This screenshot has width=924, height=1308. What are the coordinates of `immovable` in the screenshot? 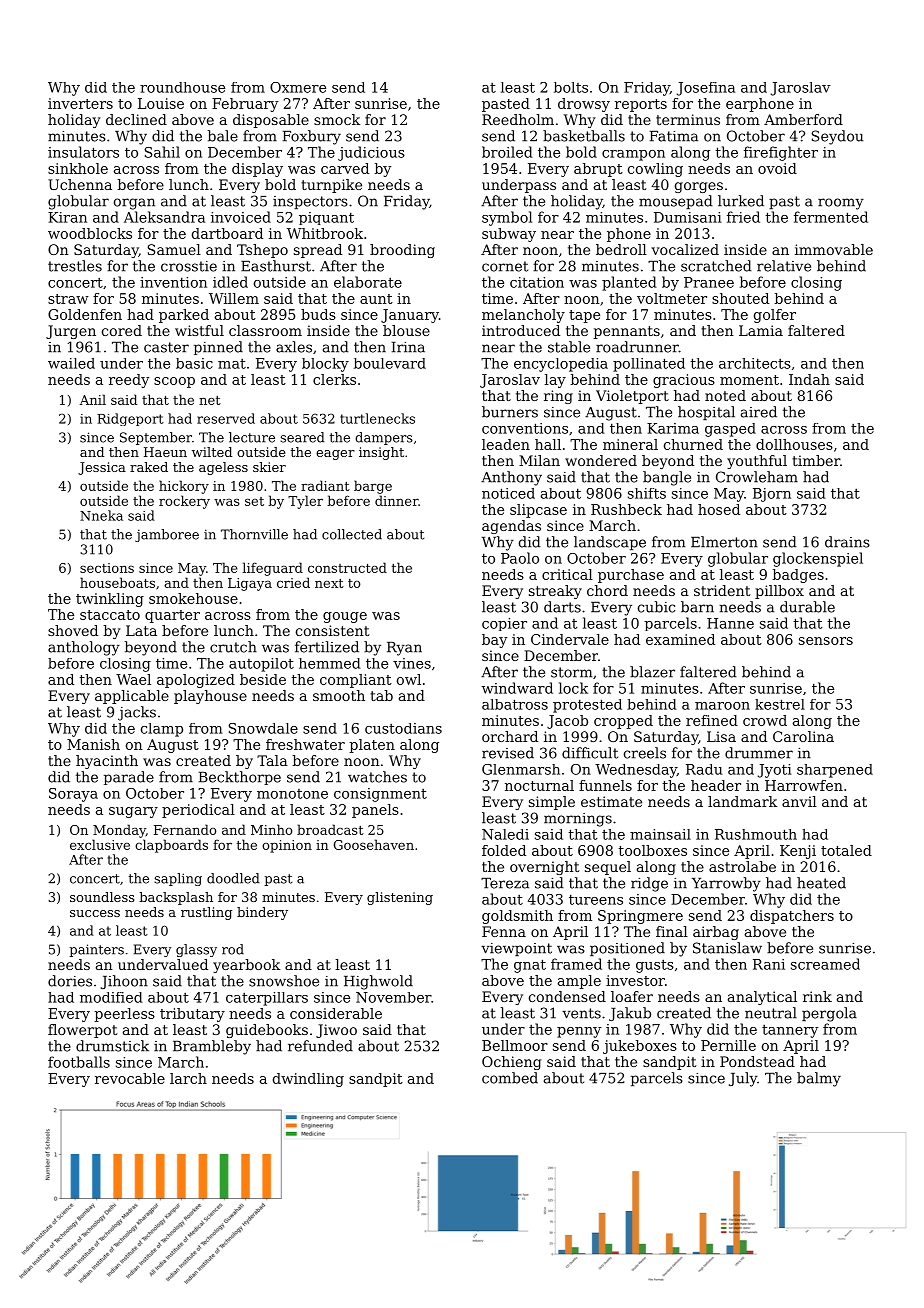 It's located at (834, 249).
